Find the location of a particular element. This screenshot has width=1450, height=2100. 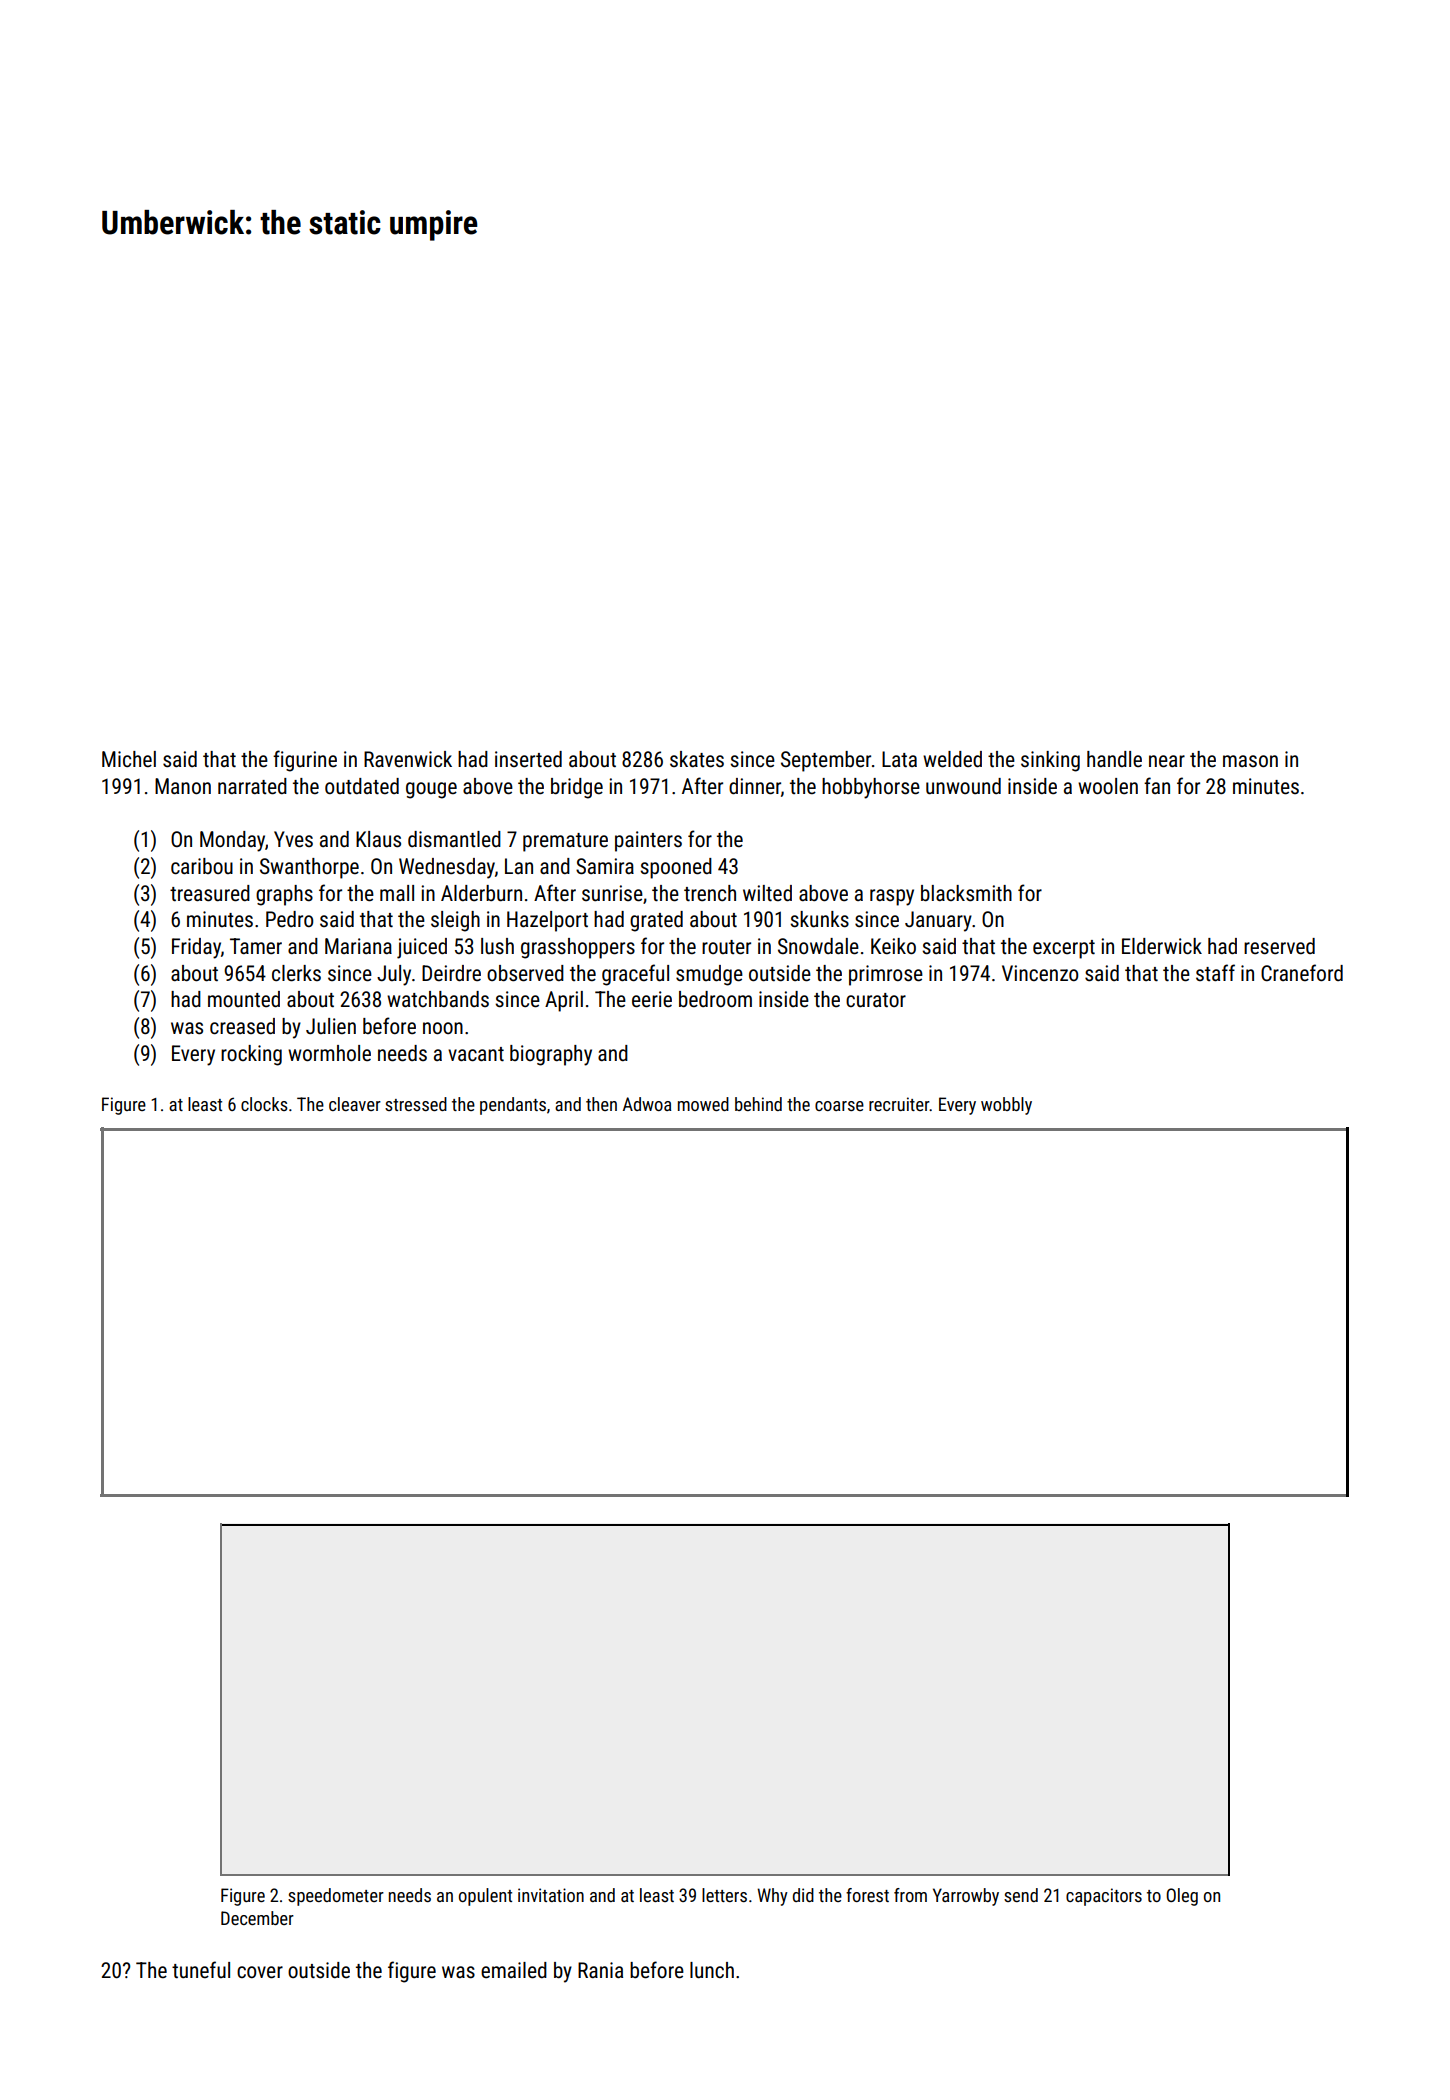

caribou is located at coordinates (202, 866).
